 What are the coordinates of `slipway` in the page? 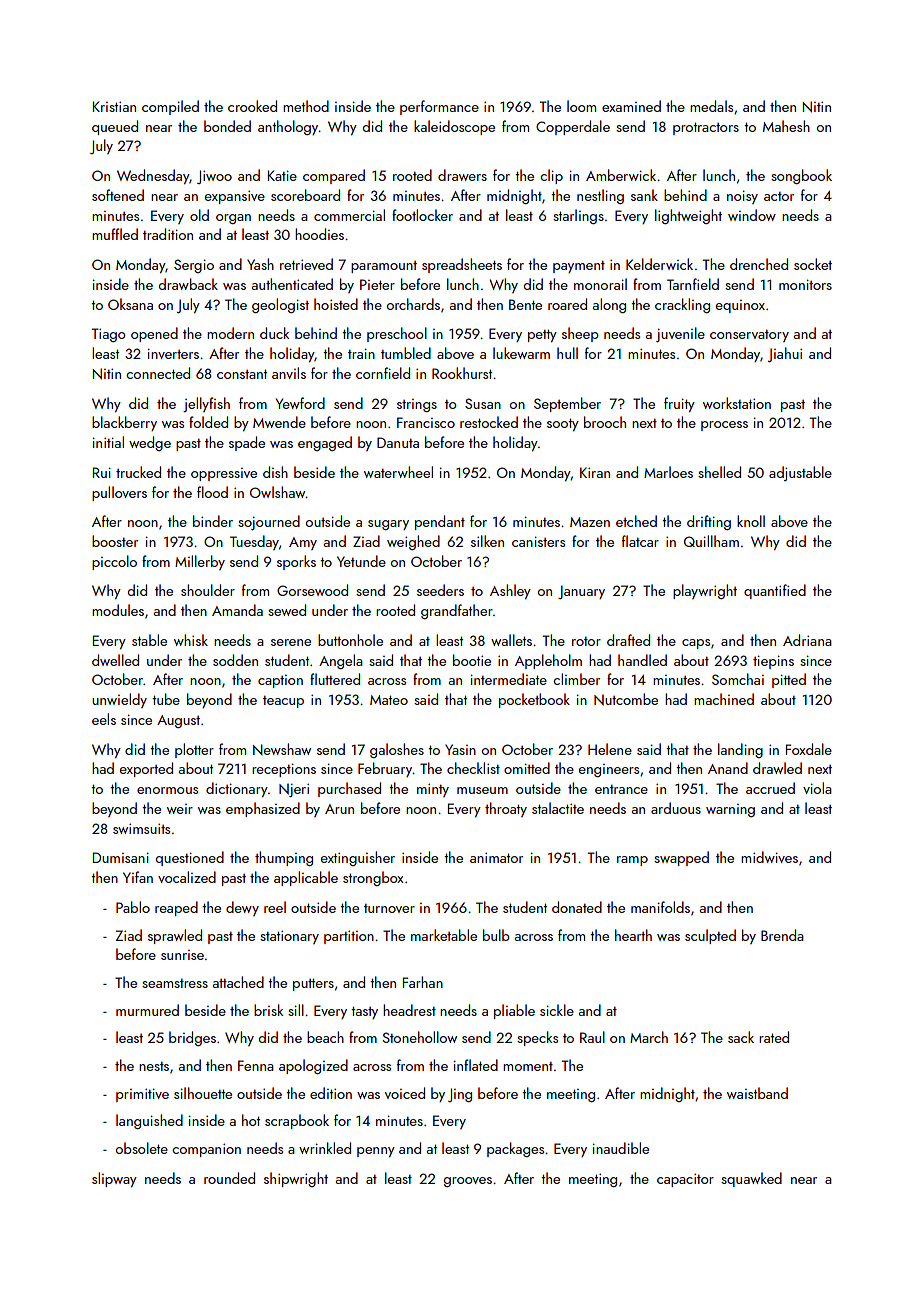 It's located at (114, 1179).
